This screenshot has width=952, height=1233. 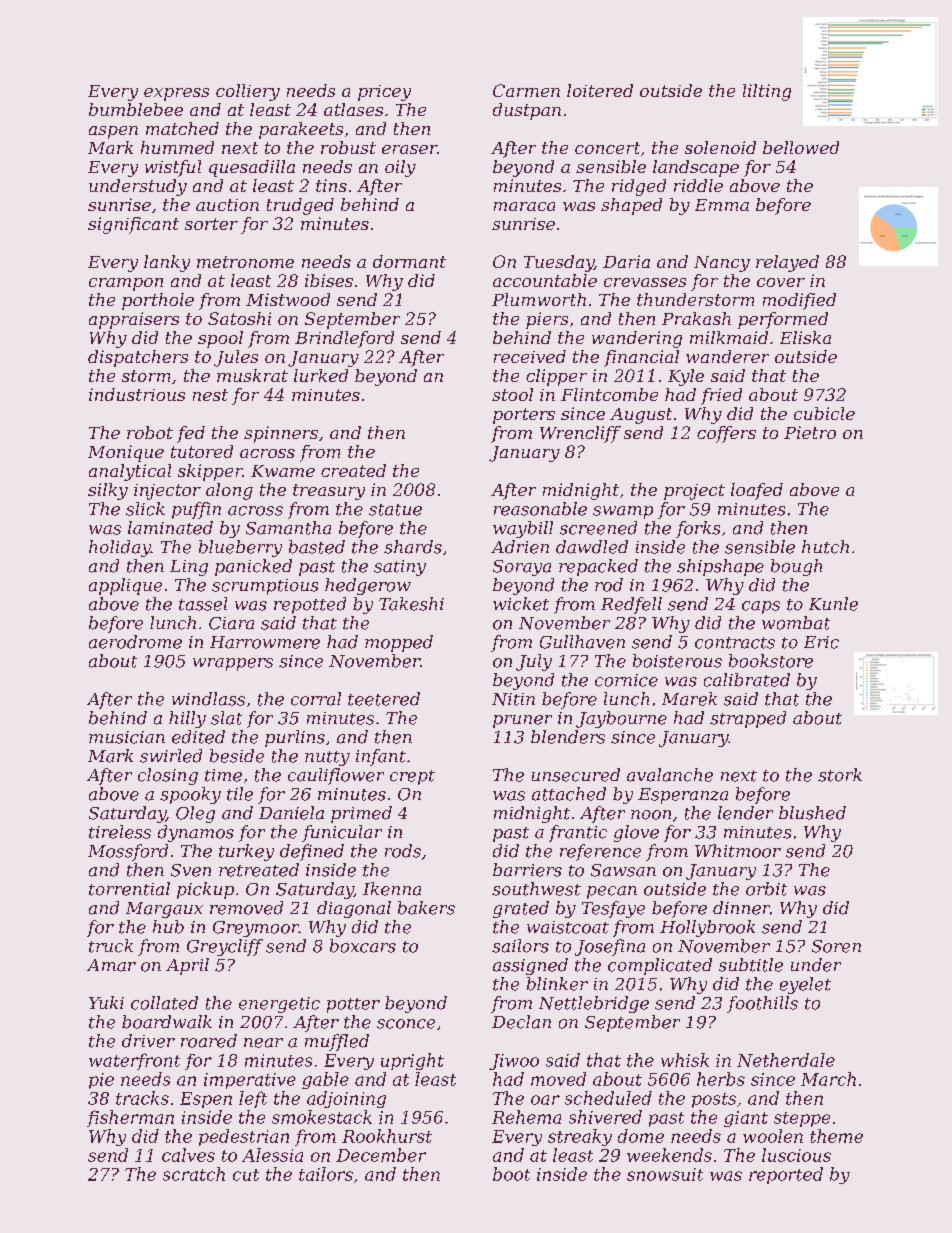 What do you see at coordinates (767, 92) in the screenshot?
I see `lilting` at bounding box center [767, 92].
